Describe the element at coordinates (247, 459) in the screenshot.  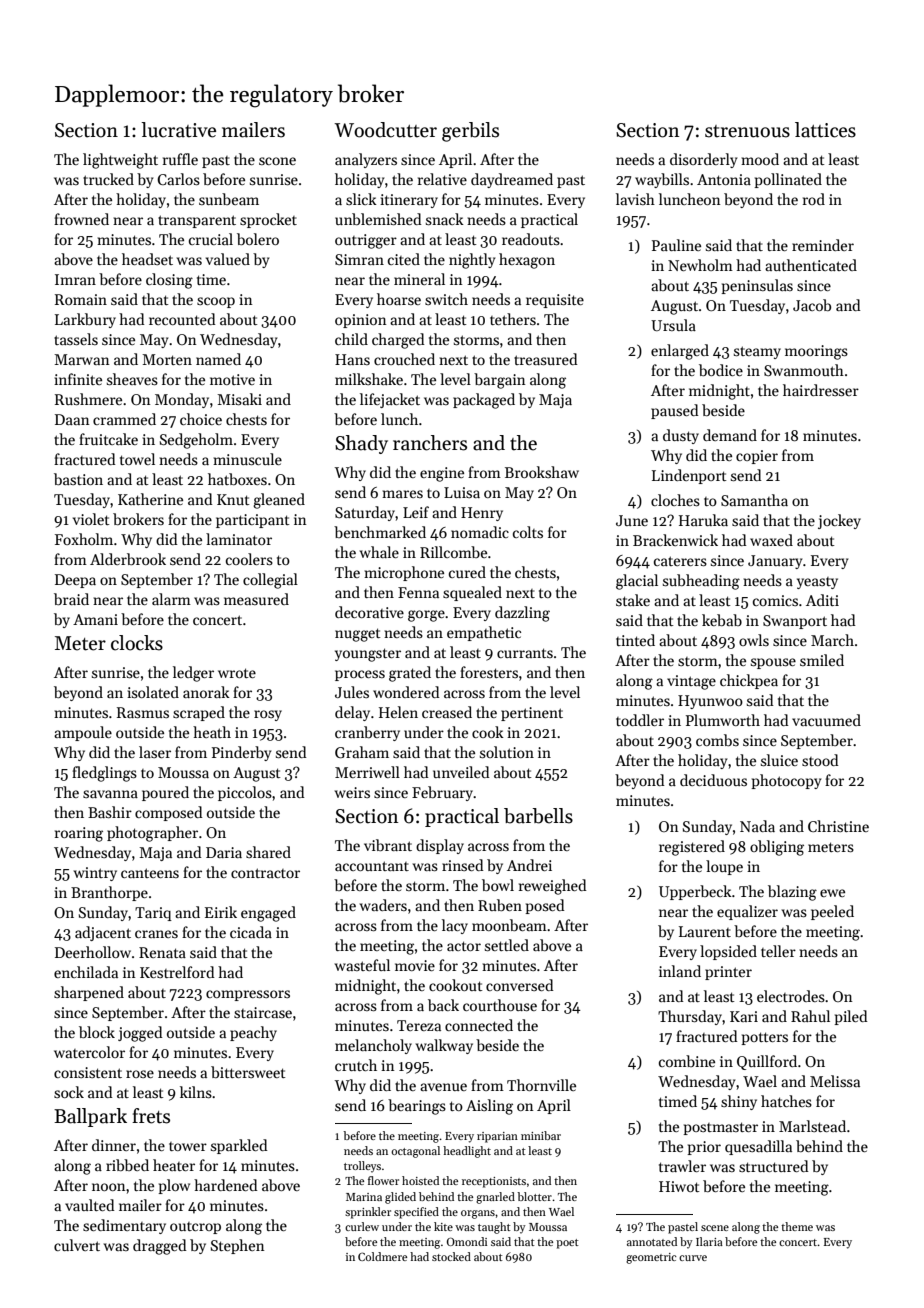
I see `minuscule` at that location.
